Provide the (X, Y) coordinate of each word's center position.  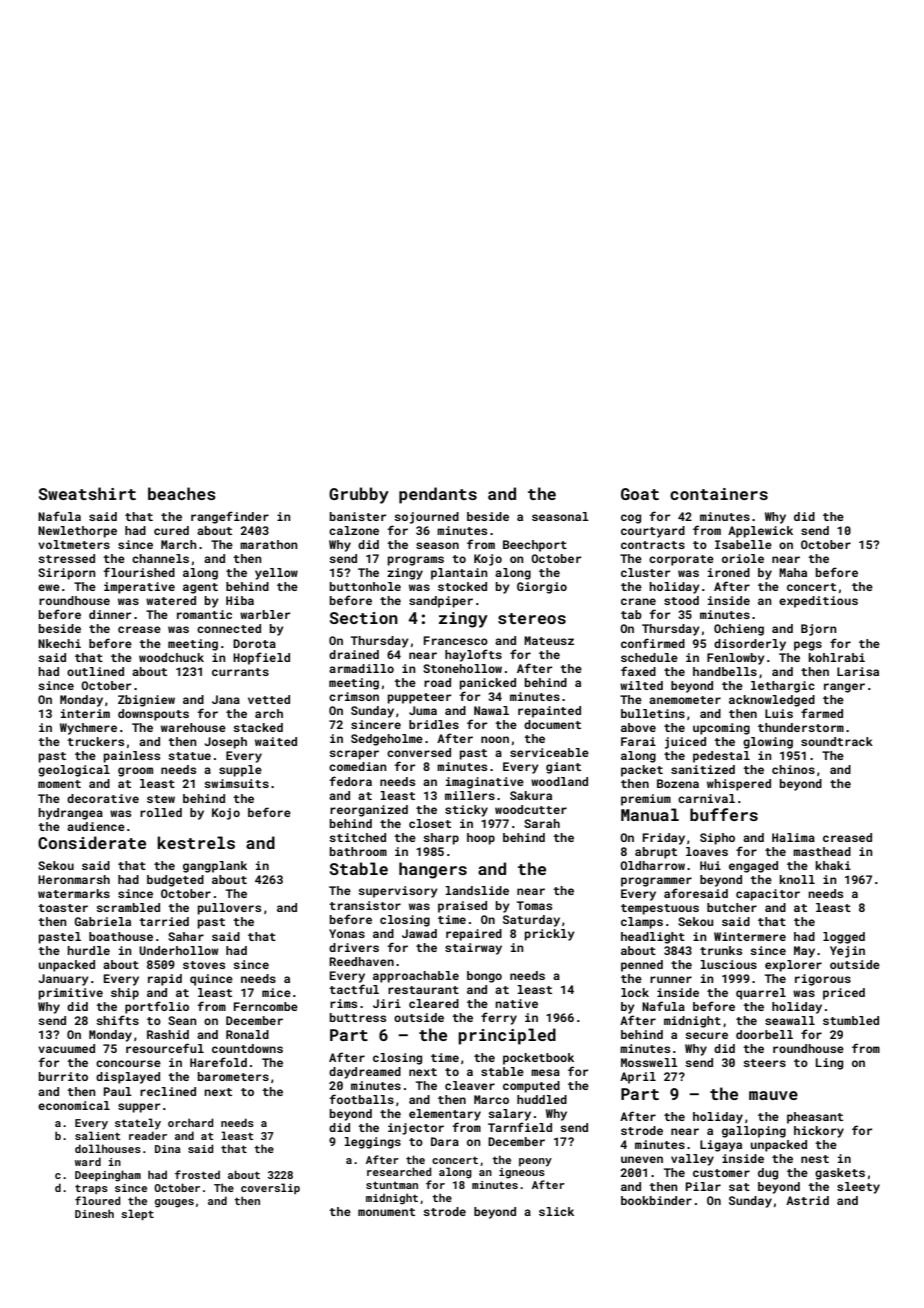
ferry (499, 1018)
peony (535, 1162)
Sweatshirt (87, 493)
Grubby (359, 495)
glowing (768, 743)
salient (98, 1135)
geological (74, 771)
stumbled (851, 1020)
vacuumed (66, 1048)
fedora (350, 781)
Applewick (760, 532)
